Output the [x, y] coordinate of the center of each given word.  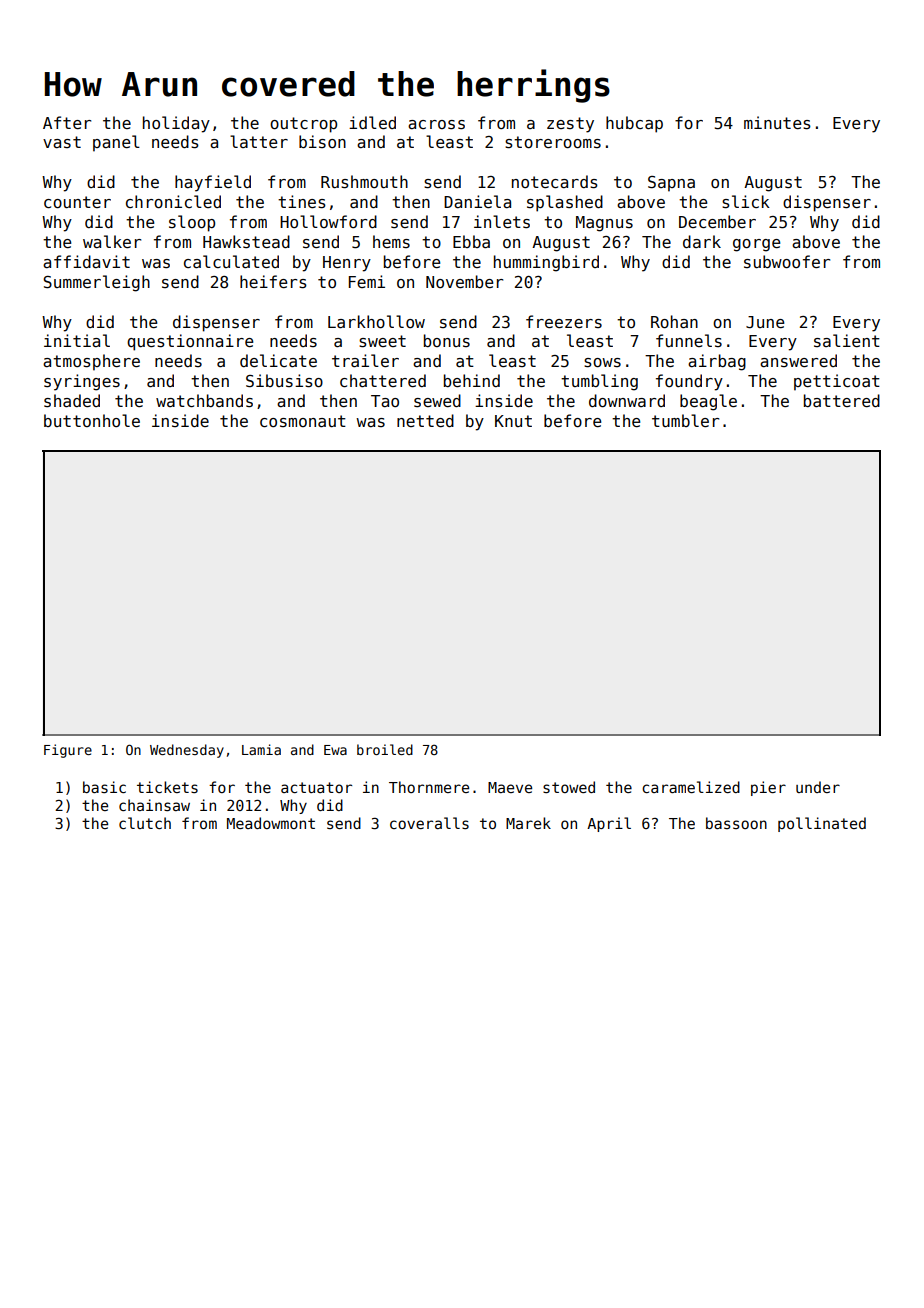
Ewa [335, 750]
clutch [145, 823]
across [436, 125]
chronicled [173, 202]
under [818, 787]
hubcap [634, 124]
